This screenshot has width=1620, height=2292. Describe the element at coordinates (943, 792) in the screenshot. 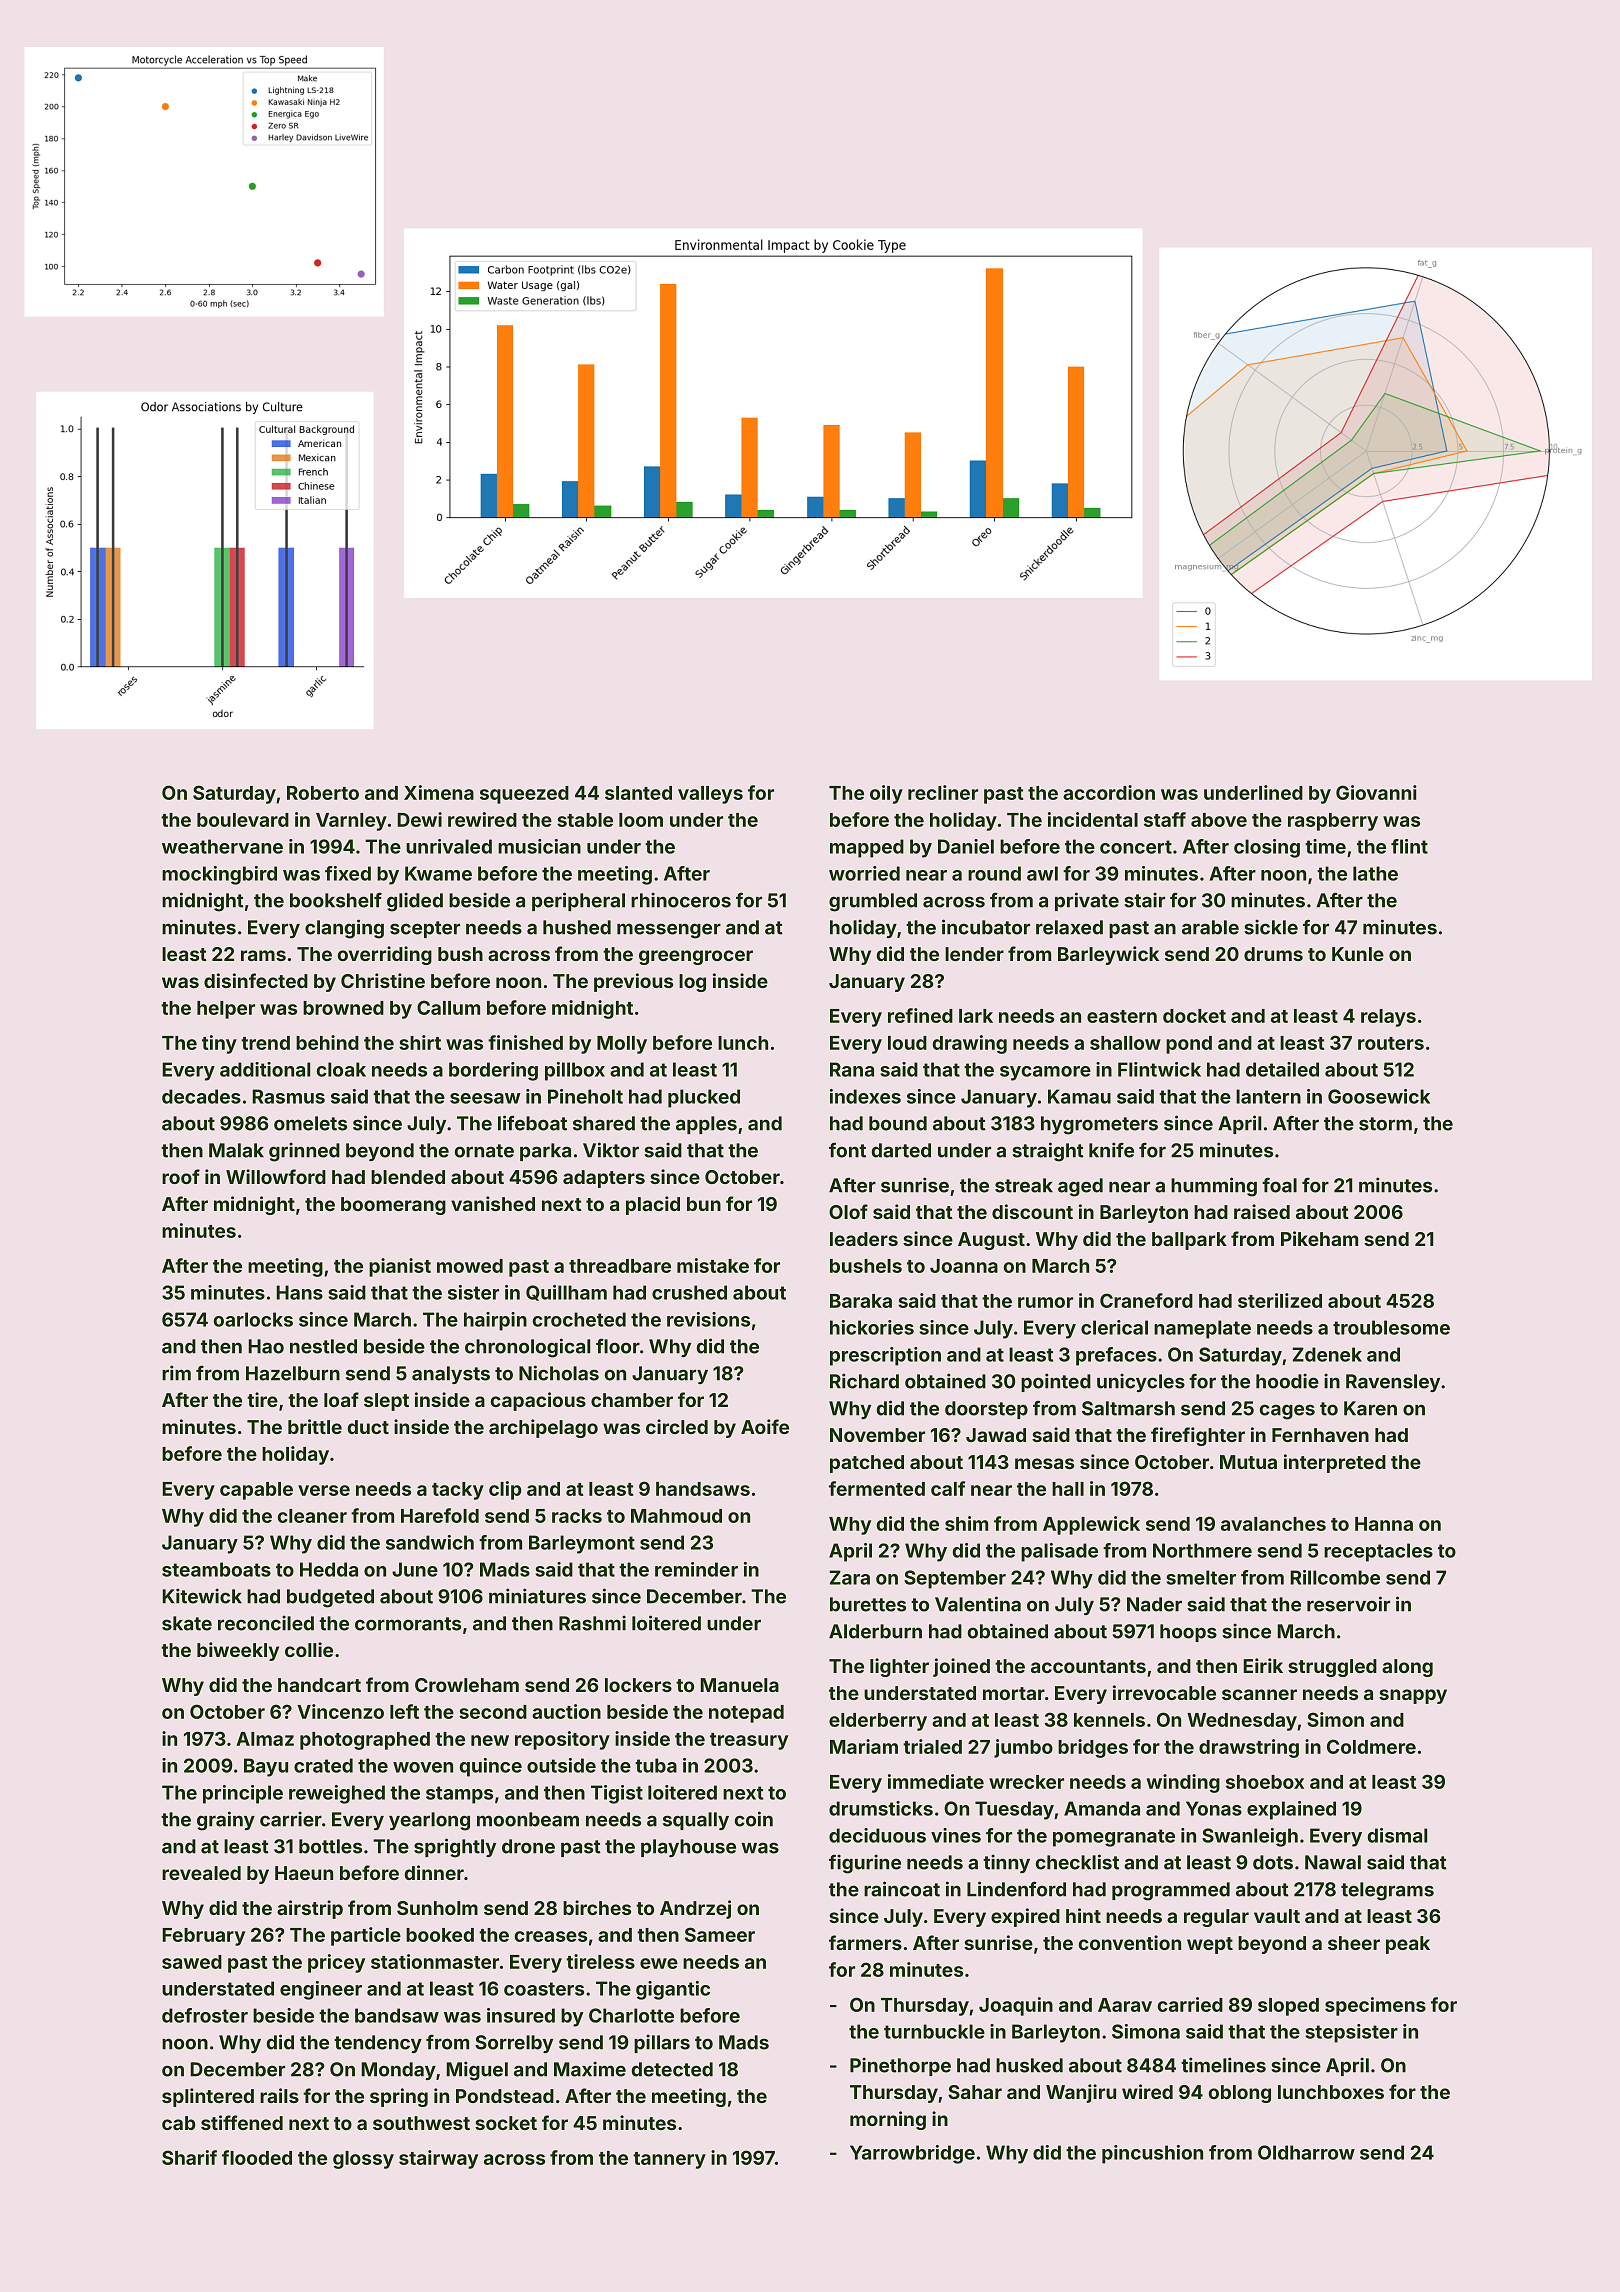

I see `recliner` at that location.
